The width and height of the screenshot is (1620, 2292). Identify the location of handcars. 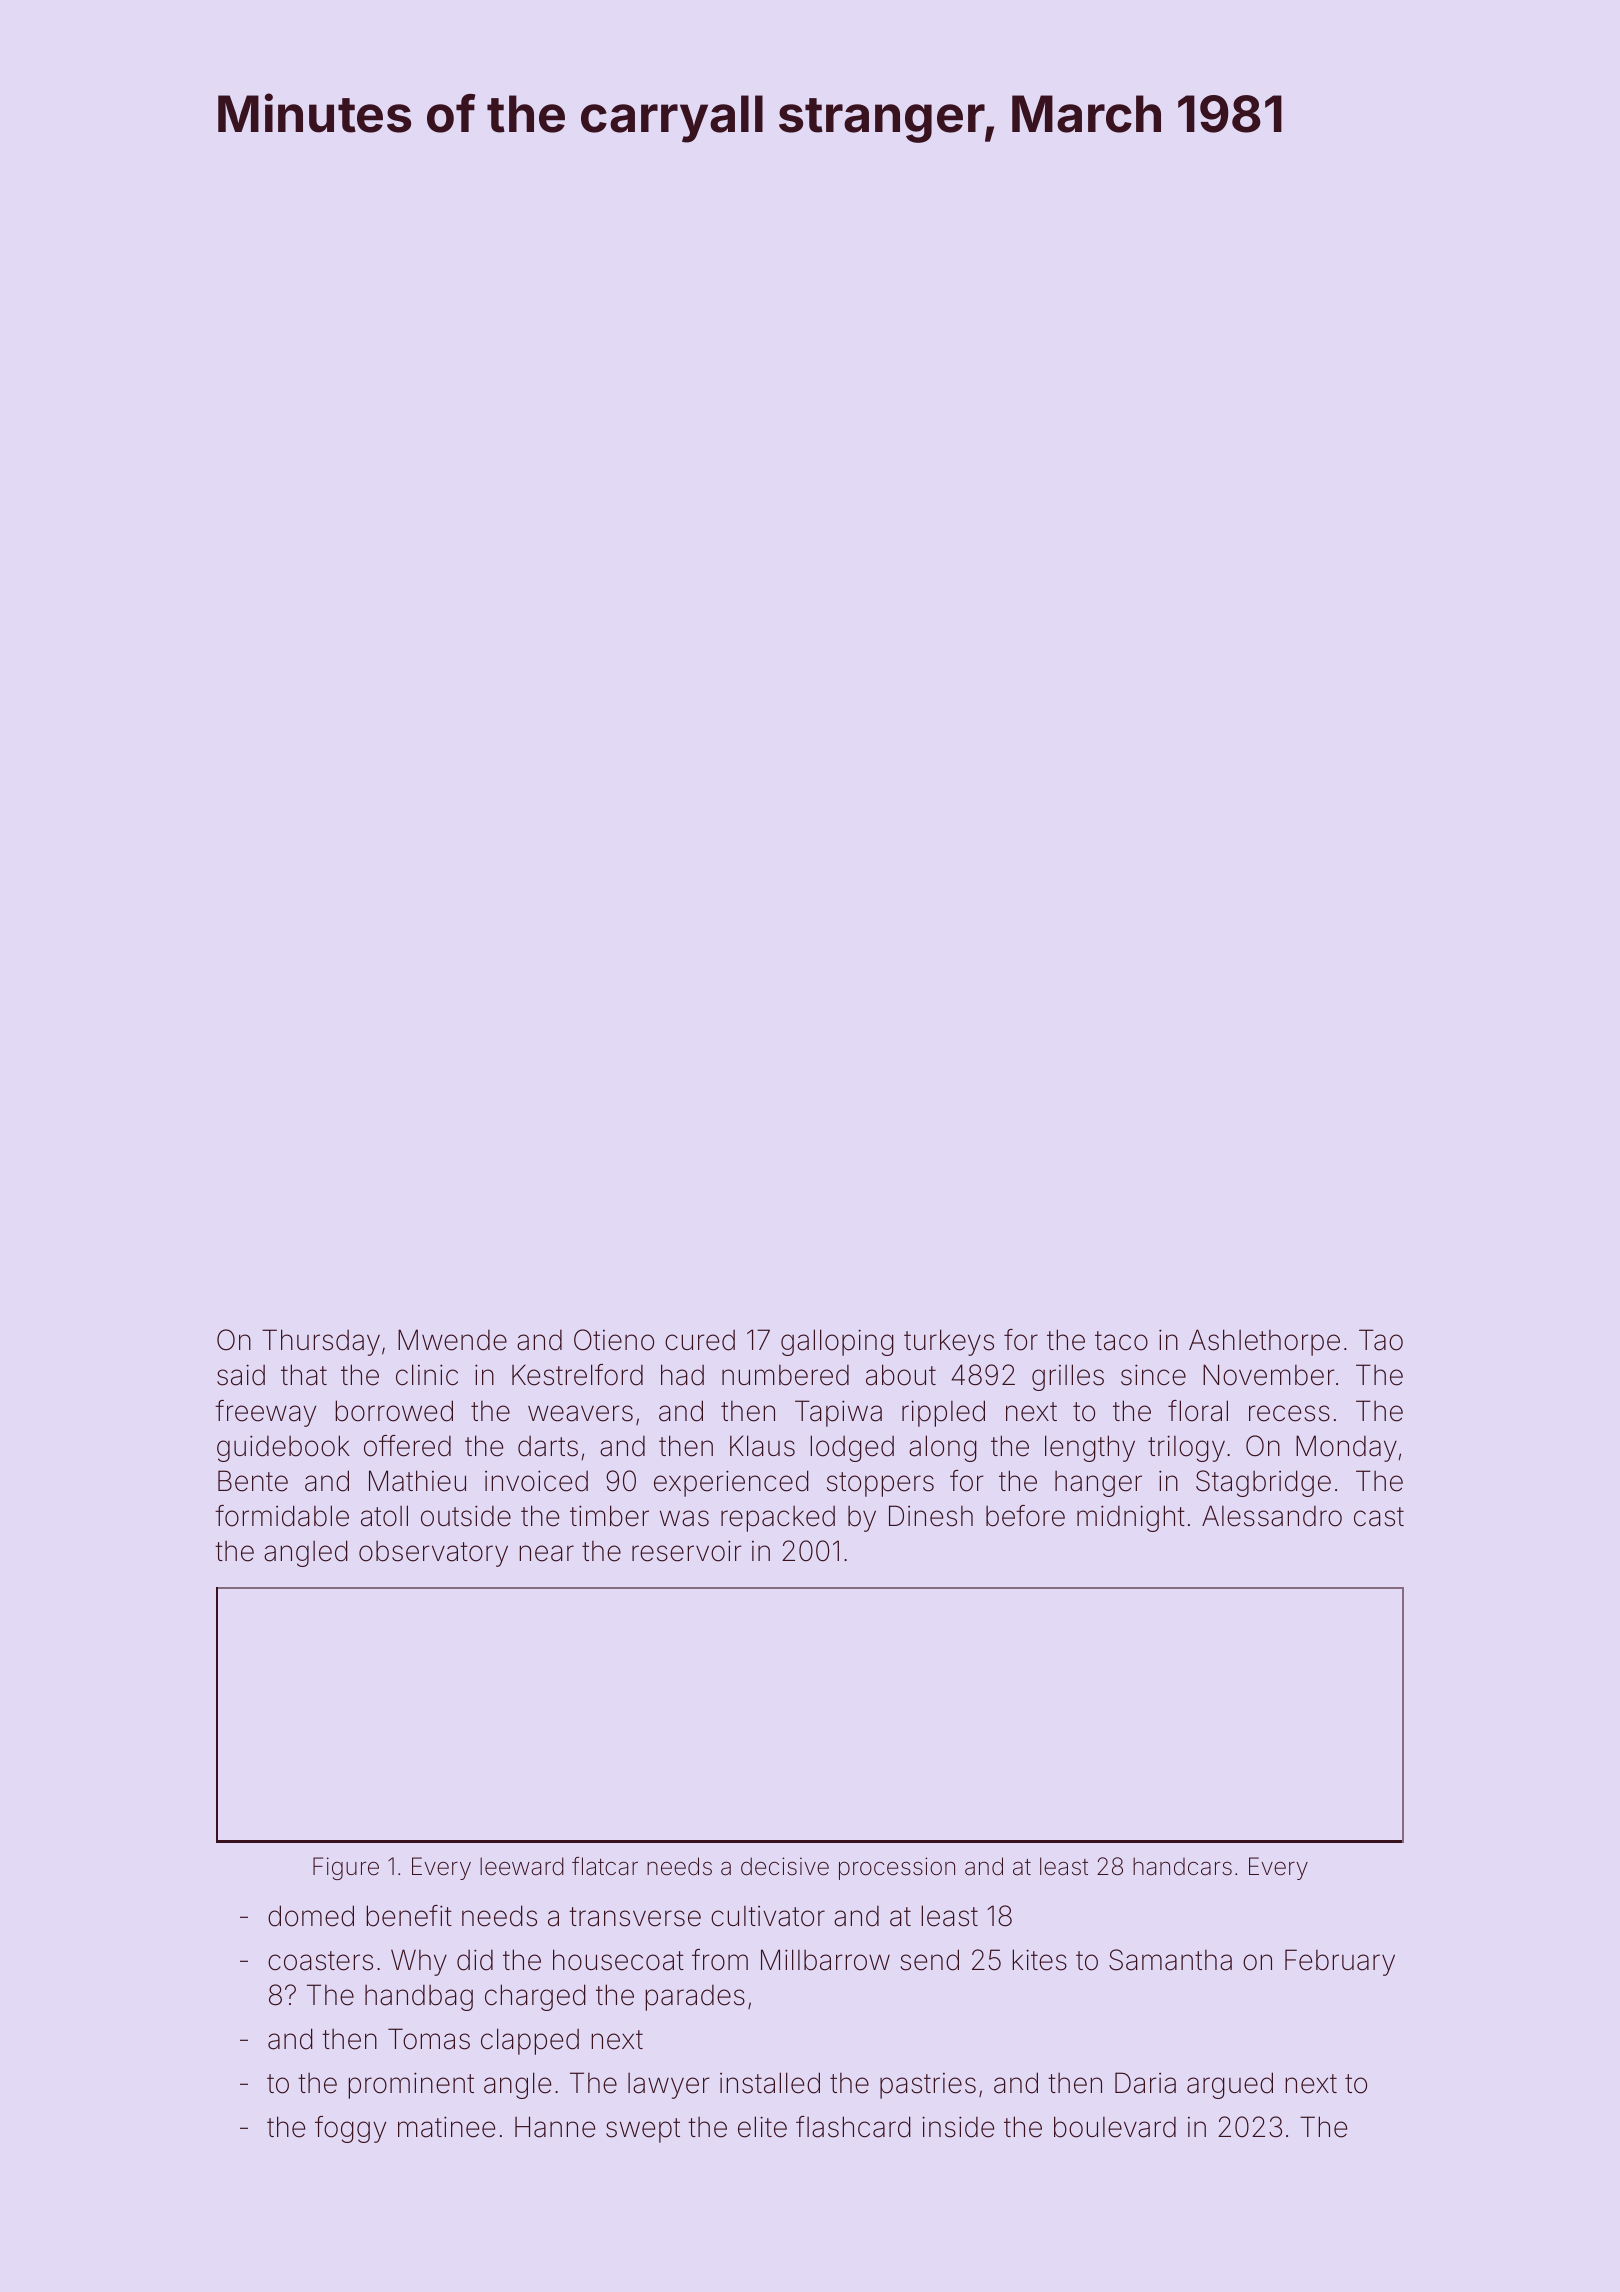
(1182, 1866).
